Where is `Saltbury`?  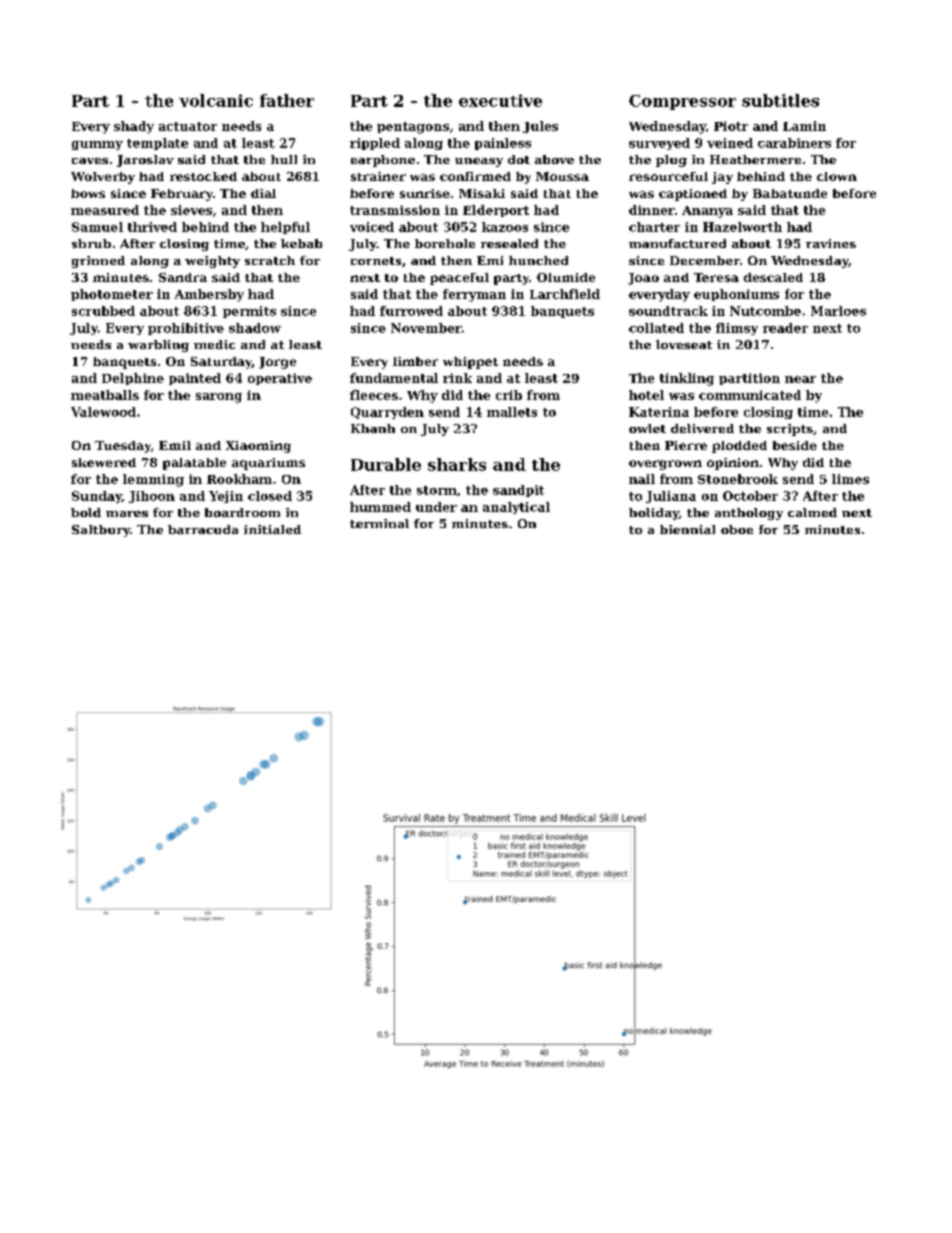 Saltbury is located at coordinates (101, 531).
